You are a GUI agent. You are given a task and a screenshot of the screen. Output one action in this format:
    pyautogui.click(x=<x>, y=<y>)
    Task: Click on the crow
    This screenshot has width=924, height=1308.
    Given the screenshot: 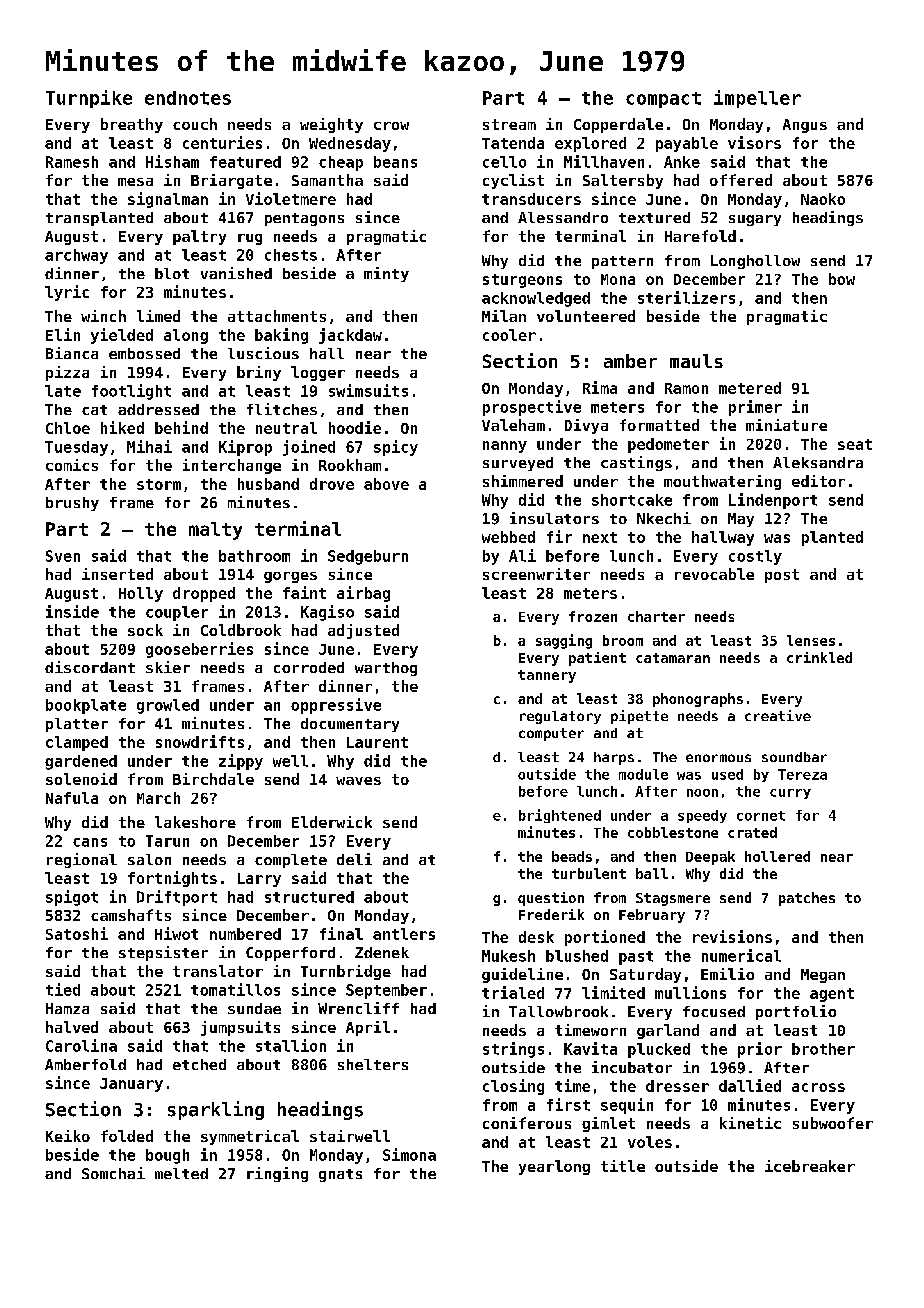 What is the action you would take?
    pyautogui.click(x=391, y=126)
